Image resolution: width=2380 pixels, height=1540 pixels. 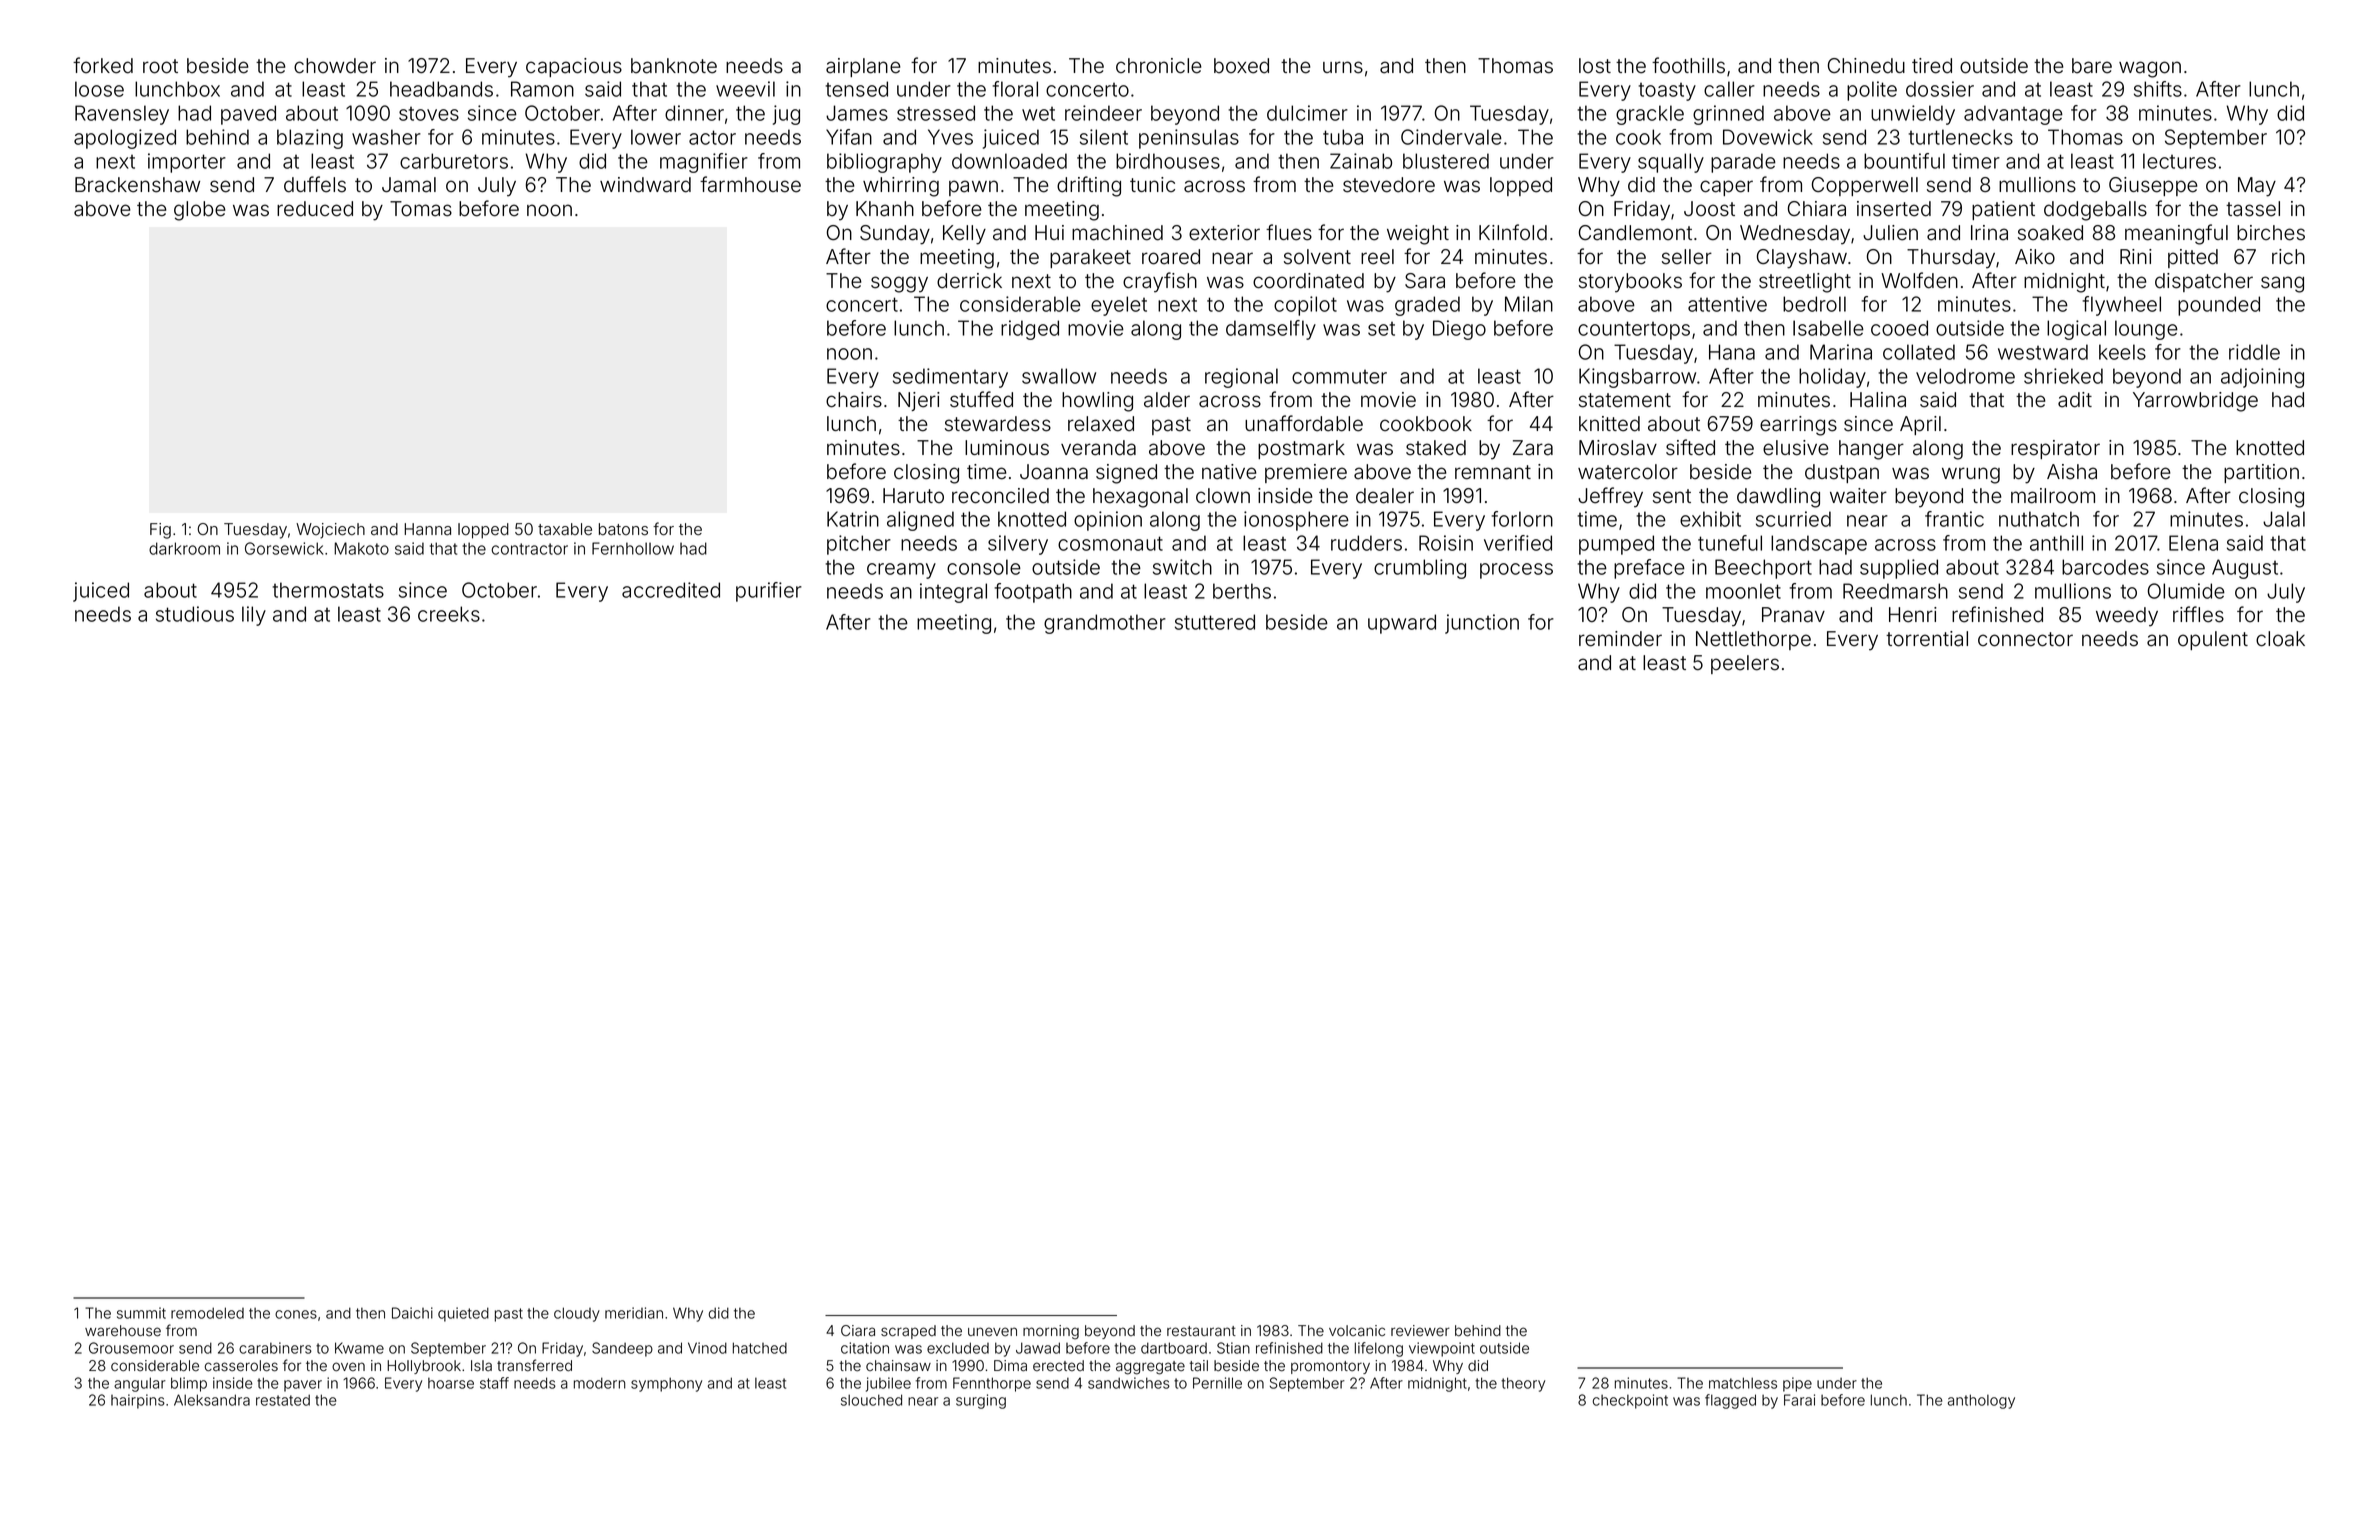 I want to click on paved, so click(x=248, y=115).
